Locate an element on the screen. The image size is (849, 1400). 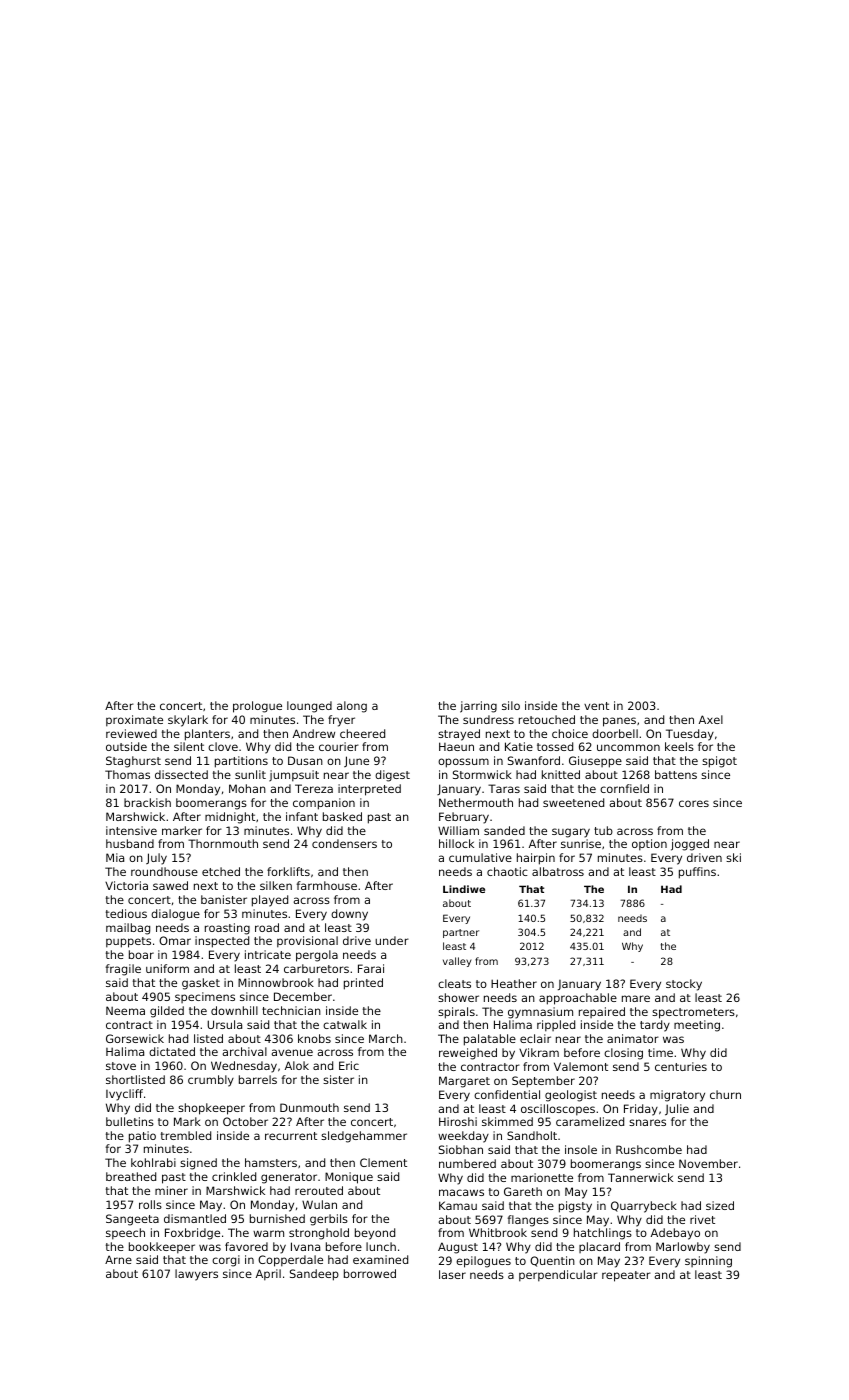
downy is located at coordinates (349, 915).
